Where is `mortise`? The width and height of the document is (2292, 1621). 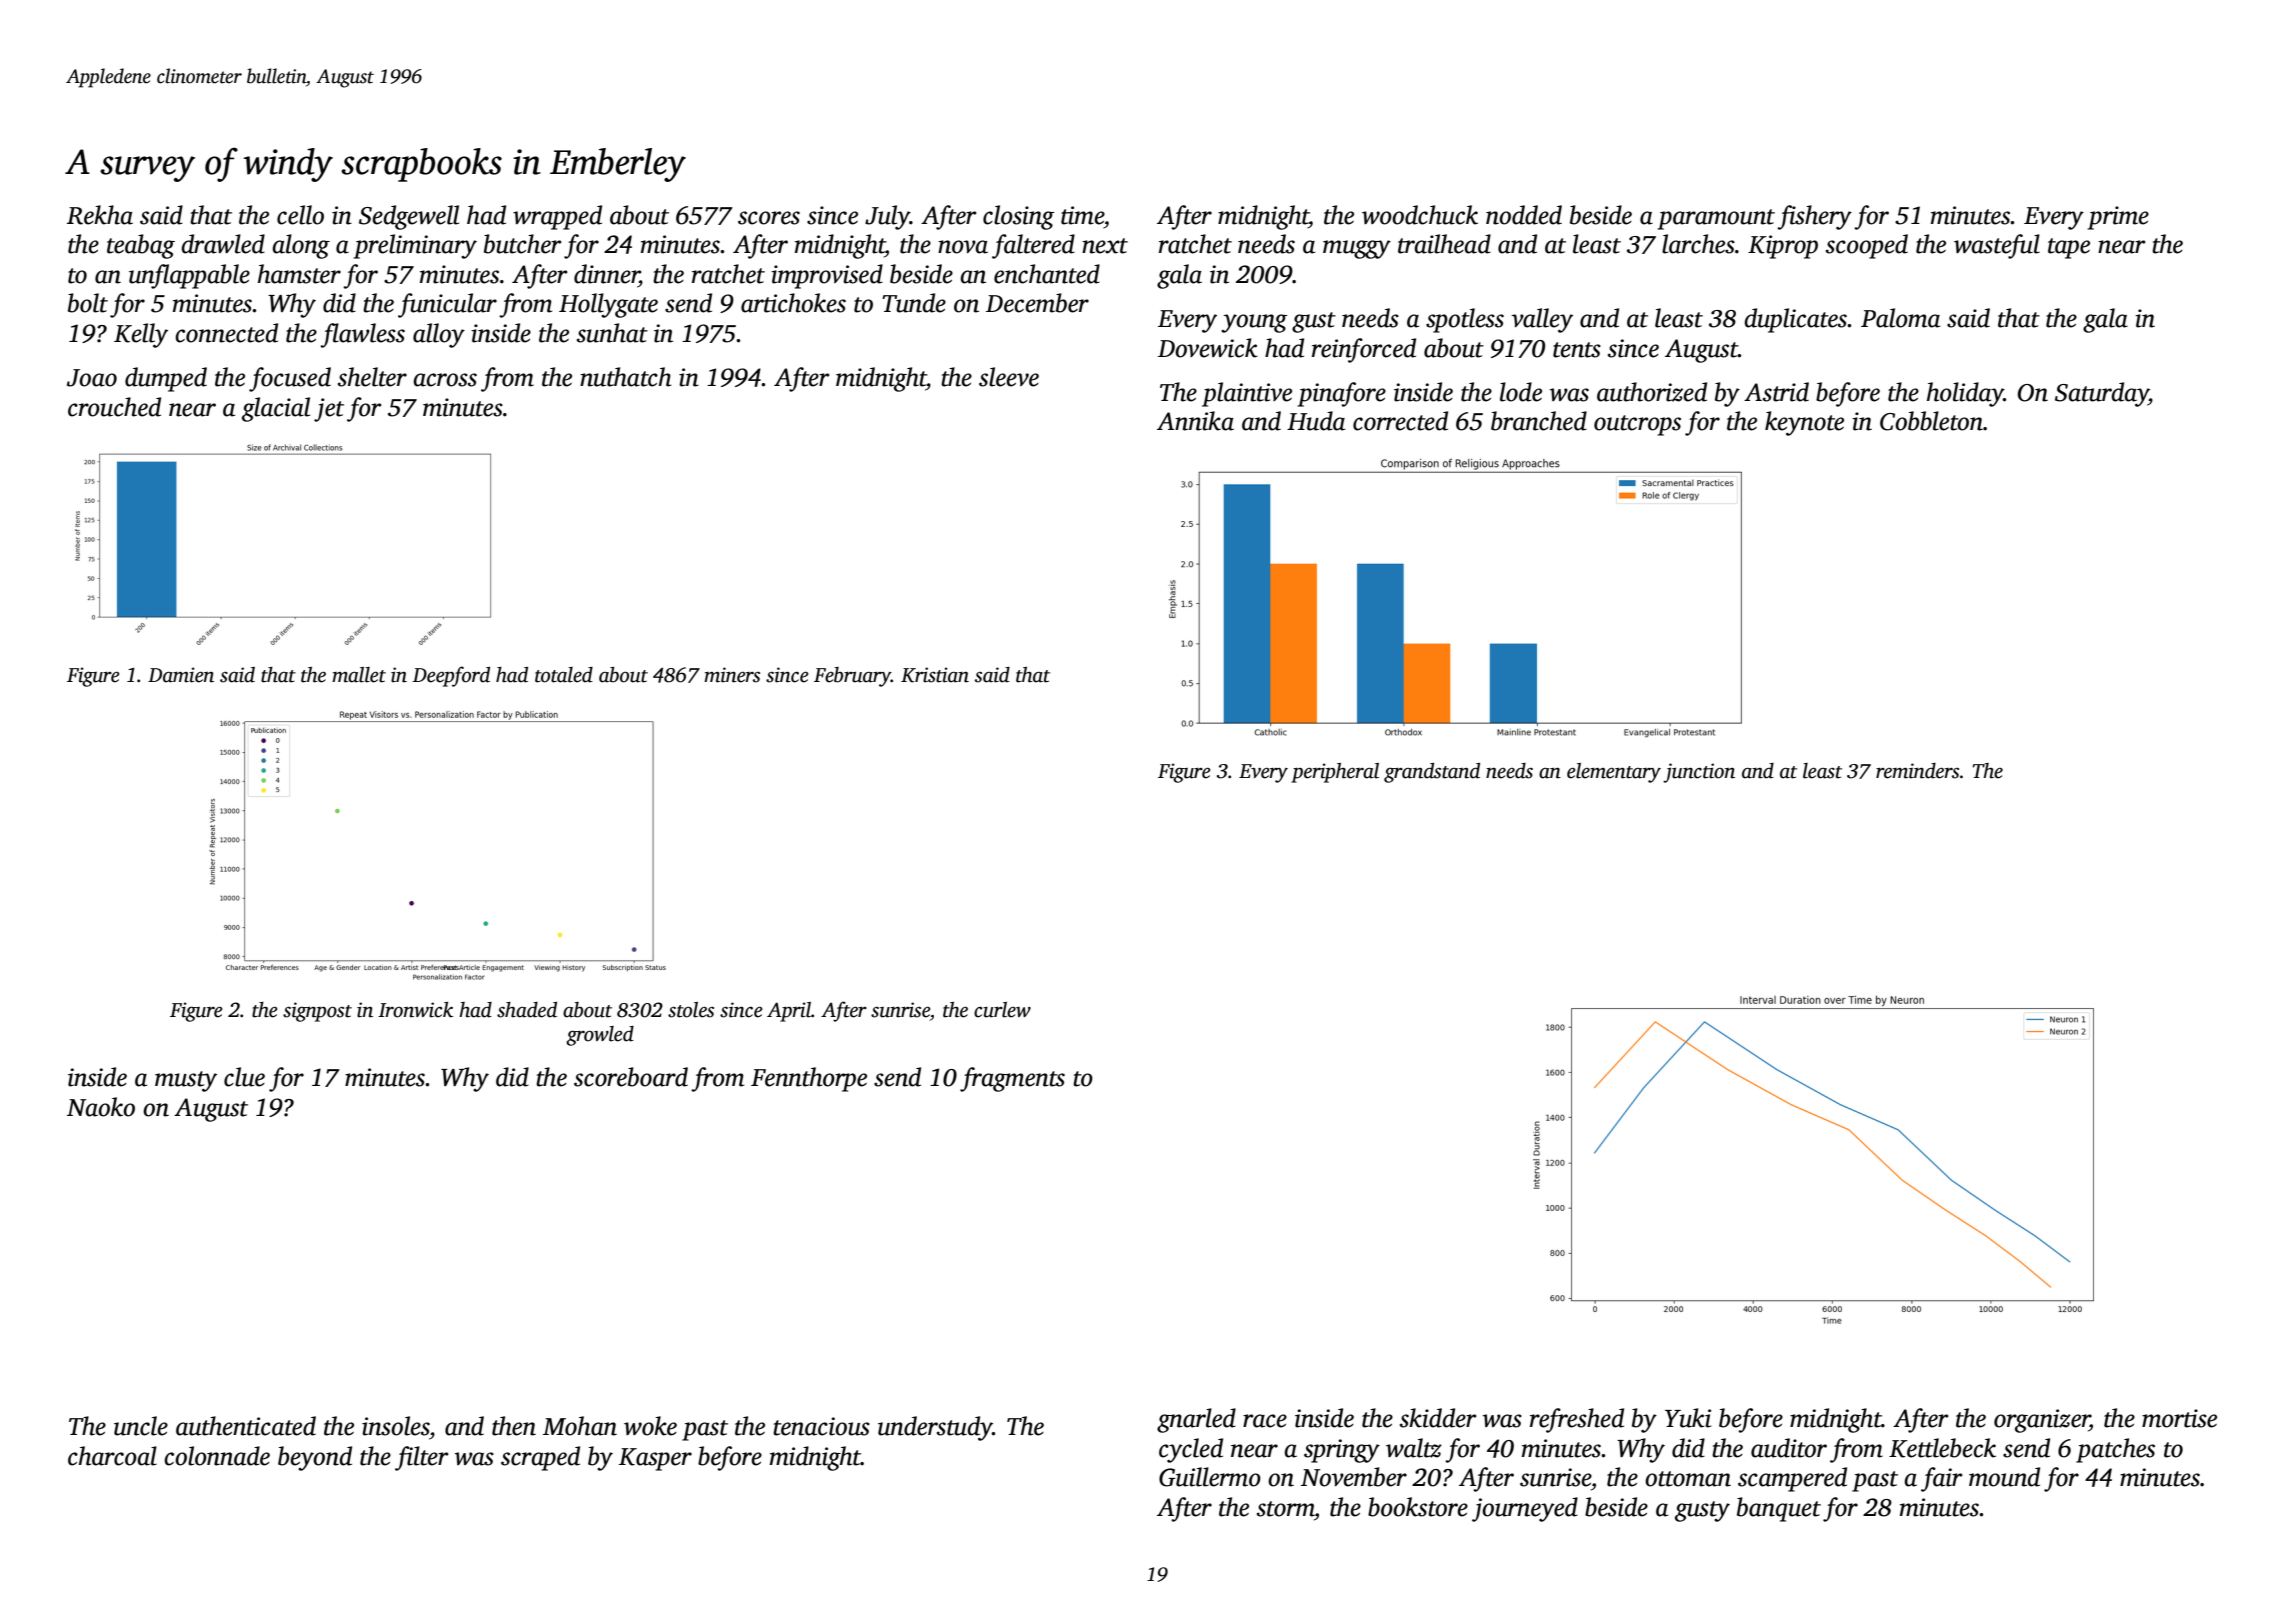
mortise is located at coordinates (2179, 1418).
